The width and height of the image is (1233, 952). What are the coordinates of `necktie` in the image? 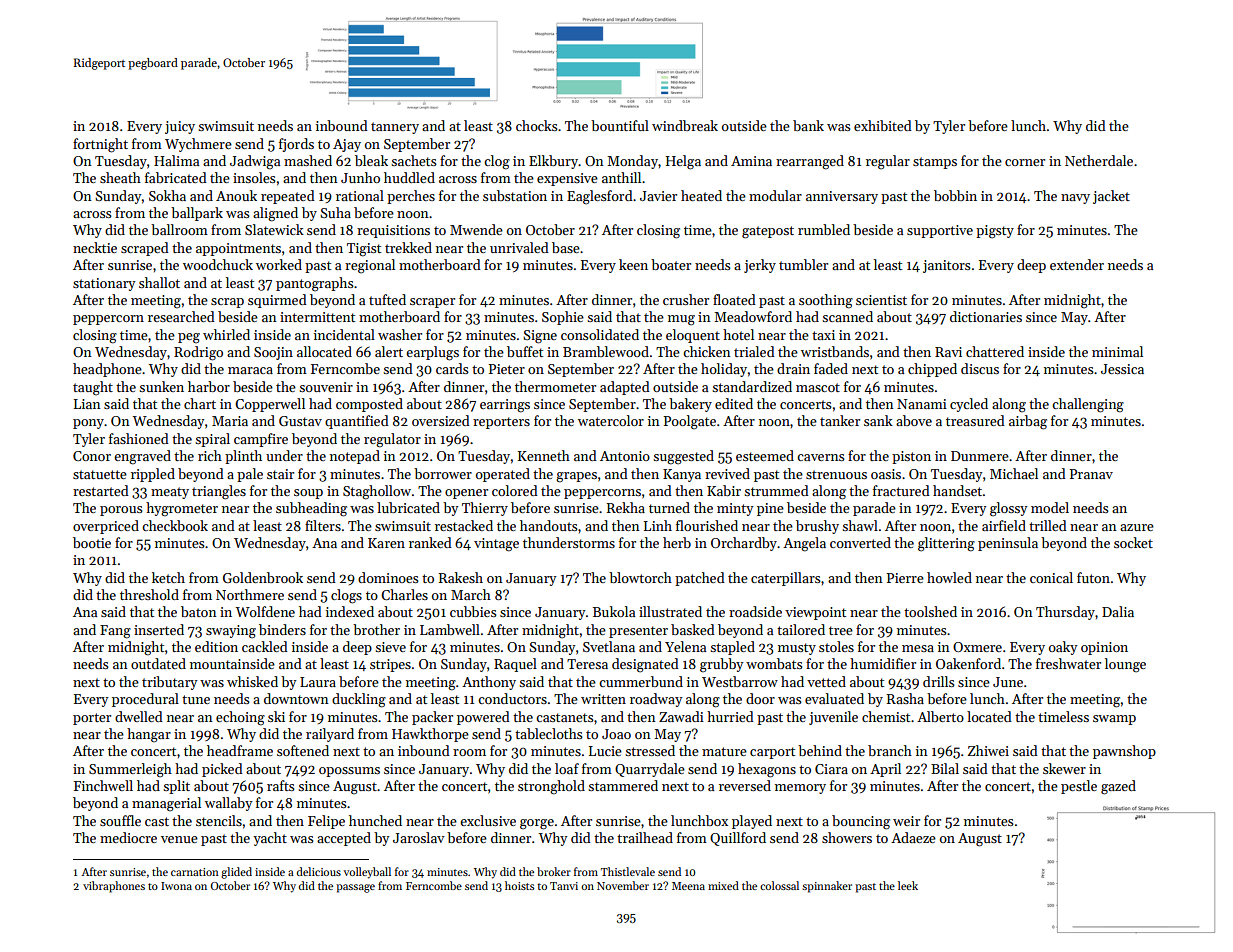 It's located at (95, 247).
